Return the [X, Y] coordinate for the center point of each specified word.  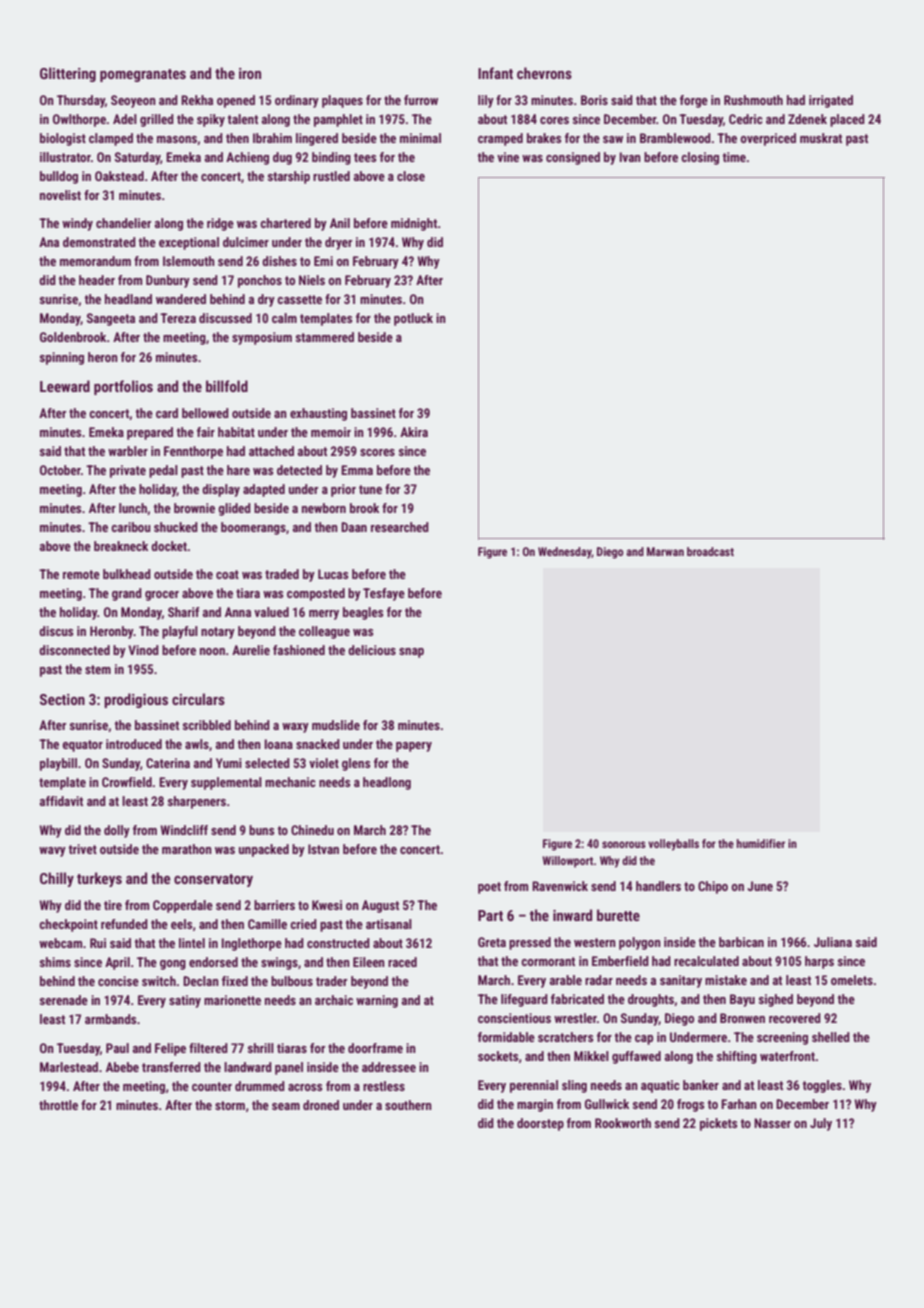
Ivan [630, 157]
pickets [718, 1124]
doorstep [540, 1124]
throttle [58, 1105]
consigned [573, 158]
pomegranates [143, 75]
